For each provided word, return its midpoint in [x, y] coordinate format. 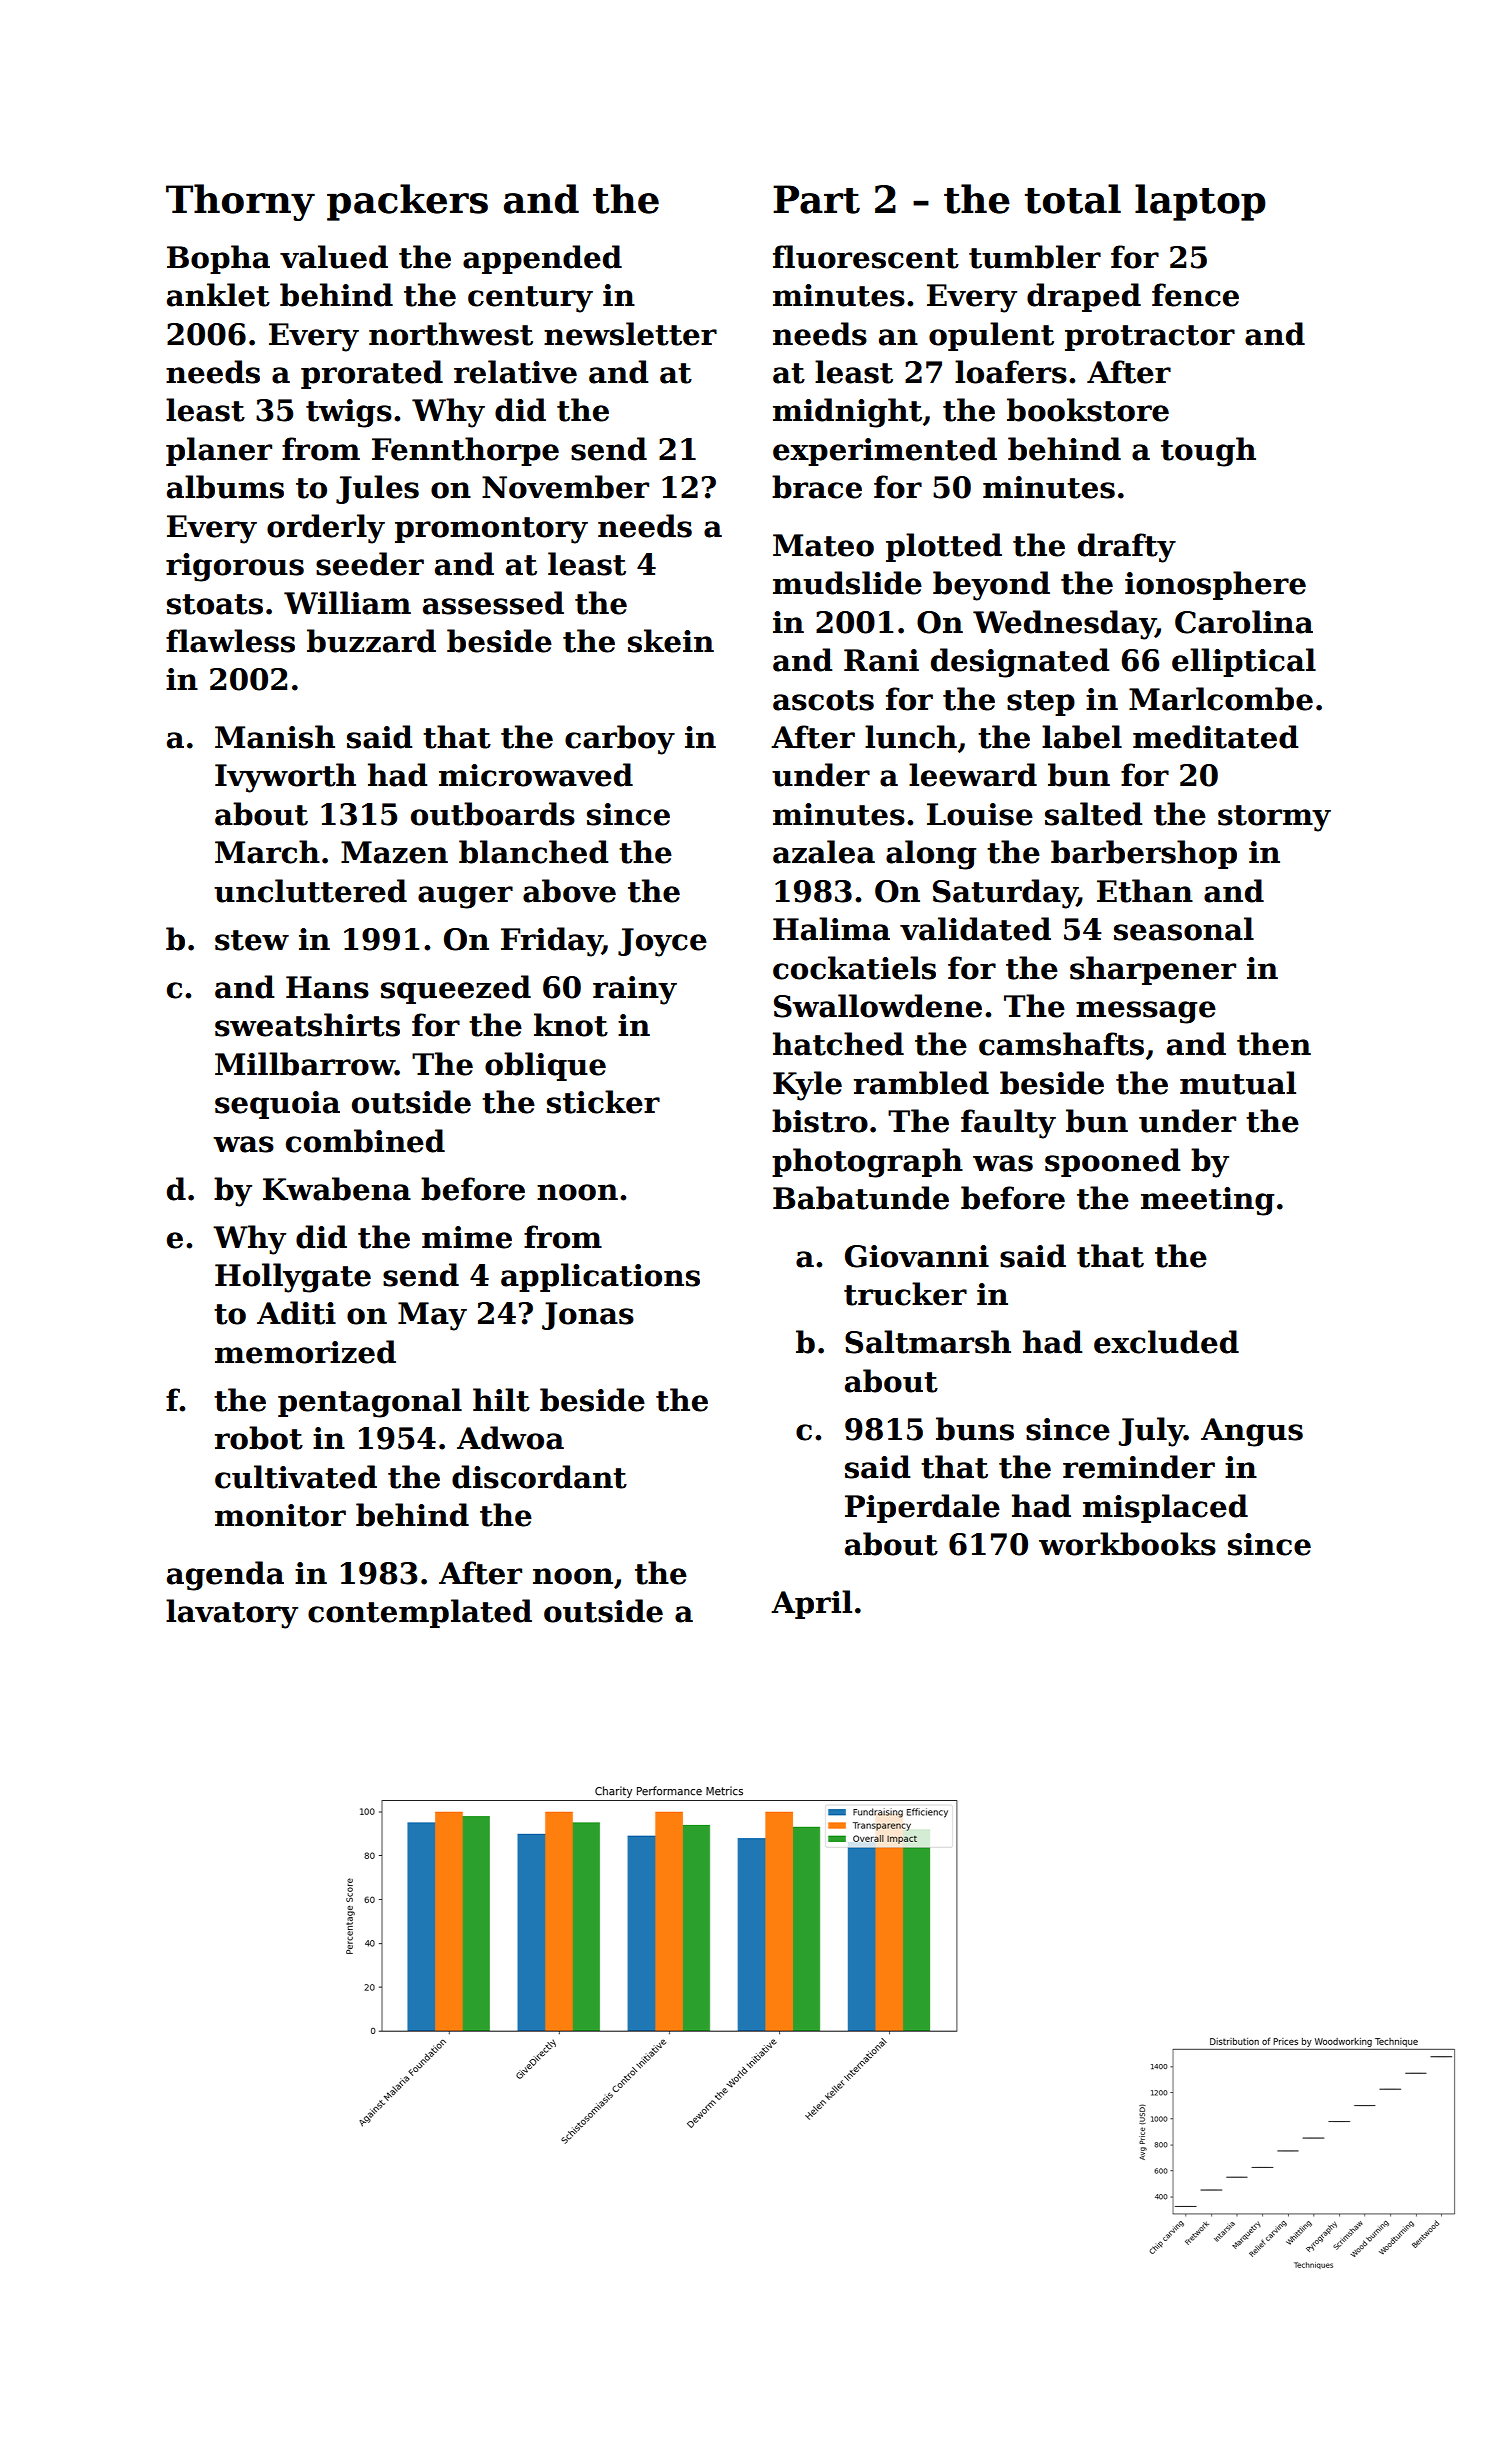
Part [816, 199]
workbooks [1127, 1544]
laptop [1200, 202]
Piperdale [922, 1508]
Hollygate [293, 1278]
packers [407, 202]
